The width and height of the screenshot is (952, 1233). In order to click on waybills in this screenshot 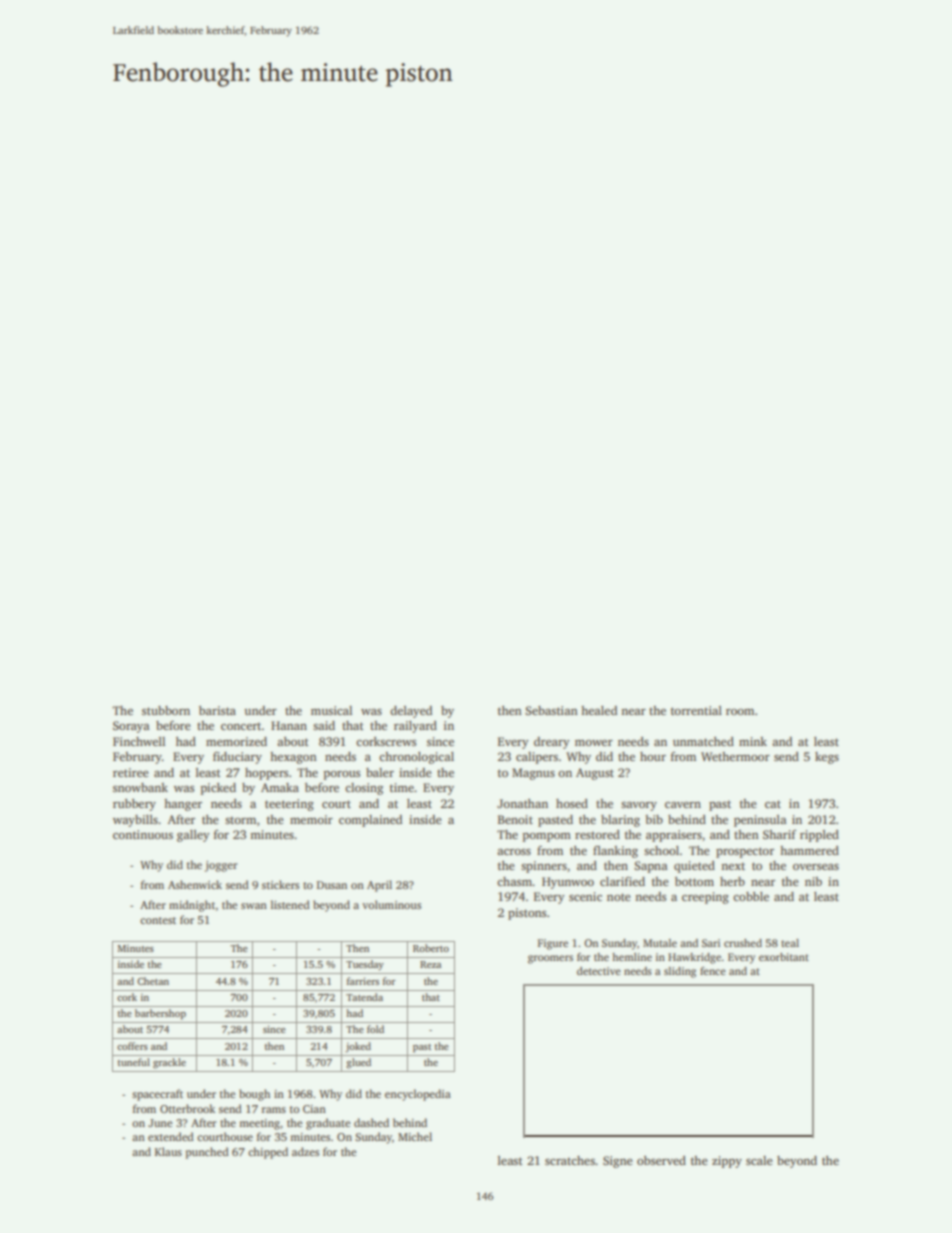, I will do `click(135, 821)`.
